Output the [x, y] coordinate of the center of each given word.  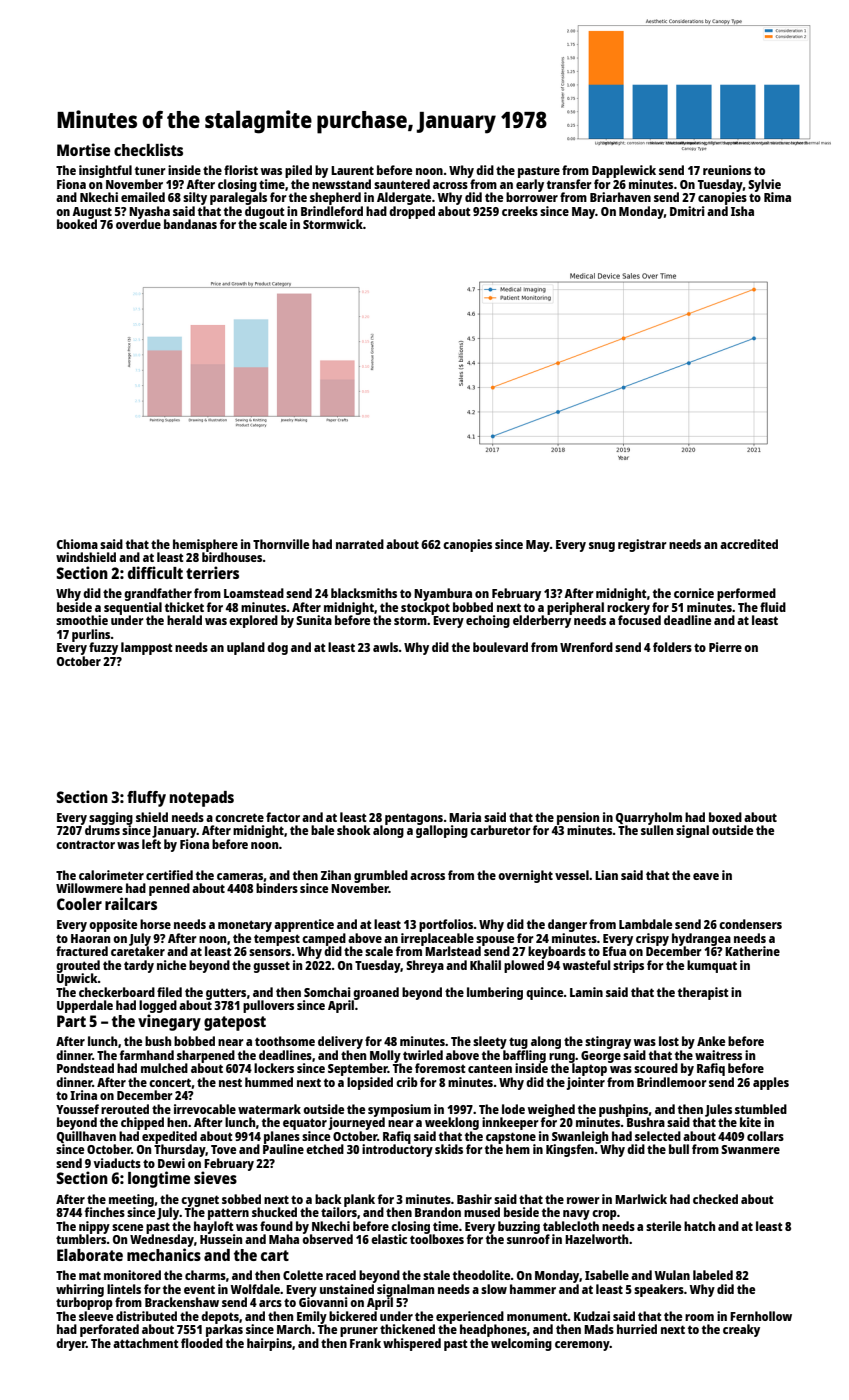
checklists [148, 149]
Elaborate [90, 1255]
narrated [360, 544]
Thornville [281, 544]
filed [169, 992]
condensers [750, 924]
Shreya [425, 966]
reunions [727, 170]
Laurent [352, 170]
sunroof [528, 1239]
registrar [642, 545]
